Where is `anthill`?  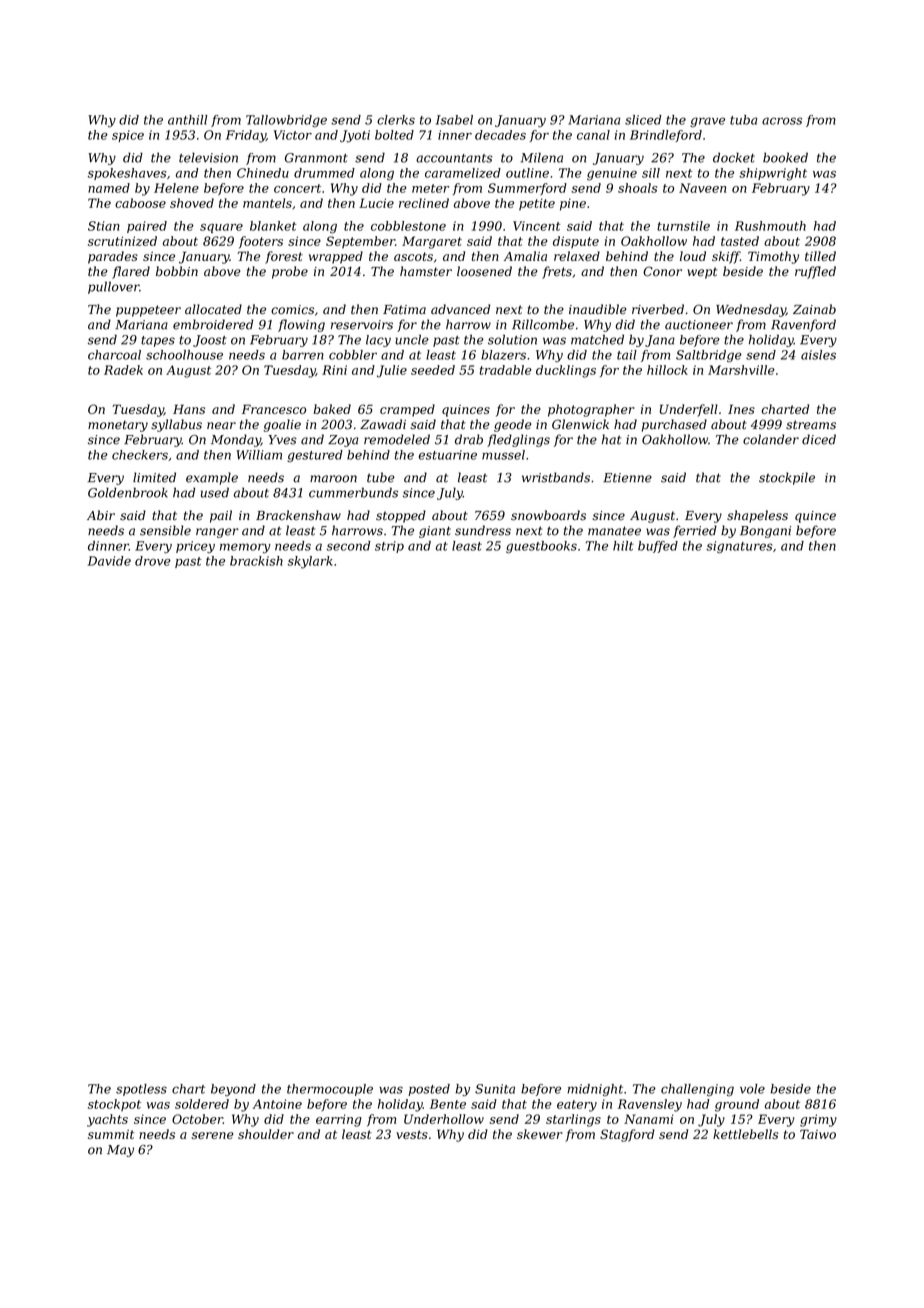
anthill is located at coordinates (188, 120).
